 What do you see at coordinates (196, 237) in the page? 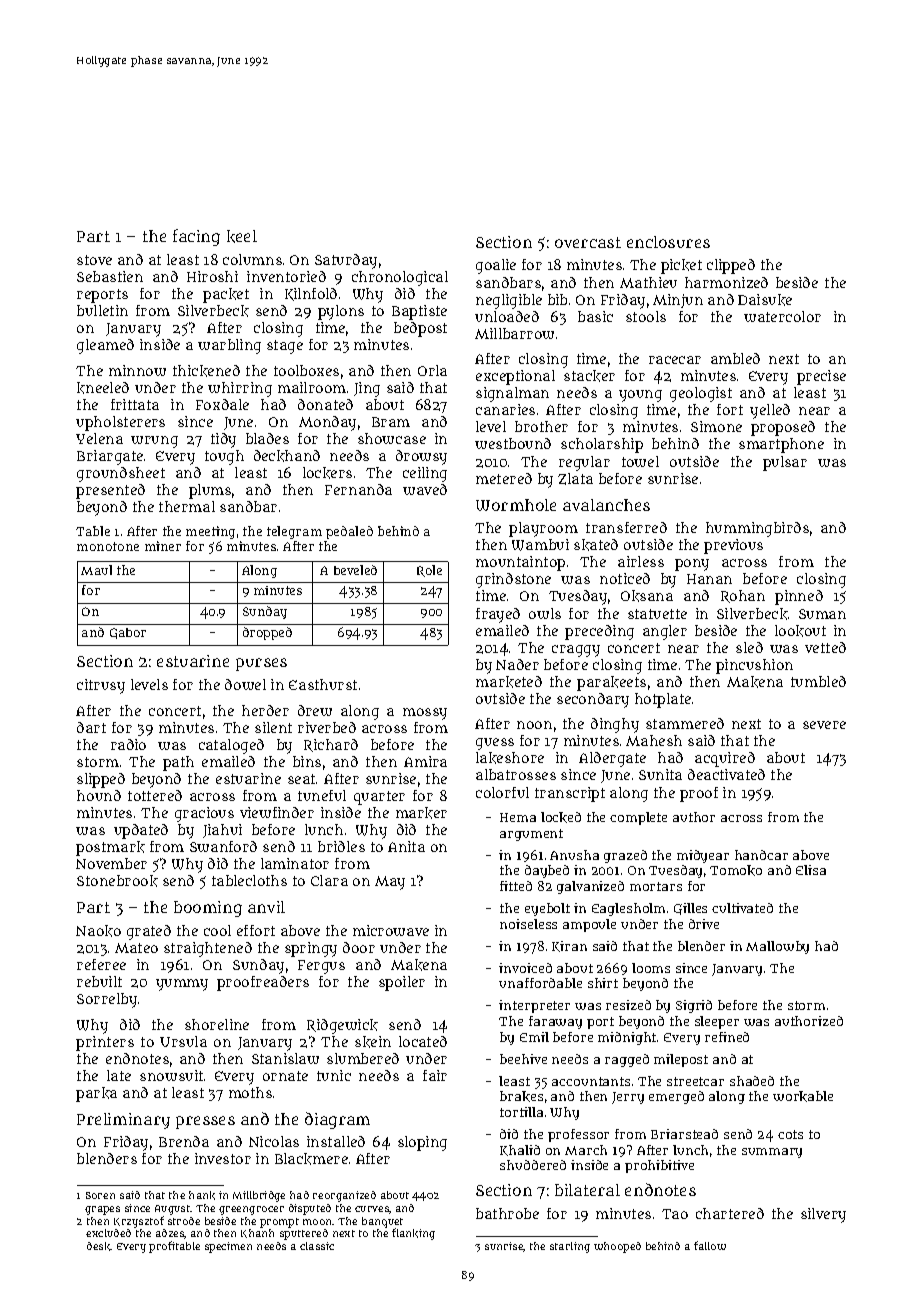
I see `facing` at bounding box center [196, 237].
